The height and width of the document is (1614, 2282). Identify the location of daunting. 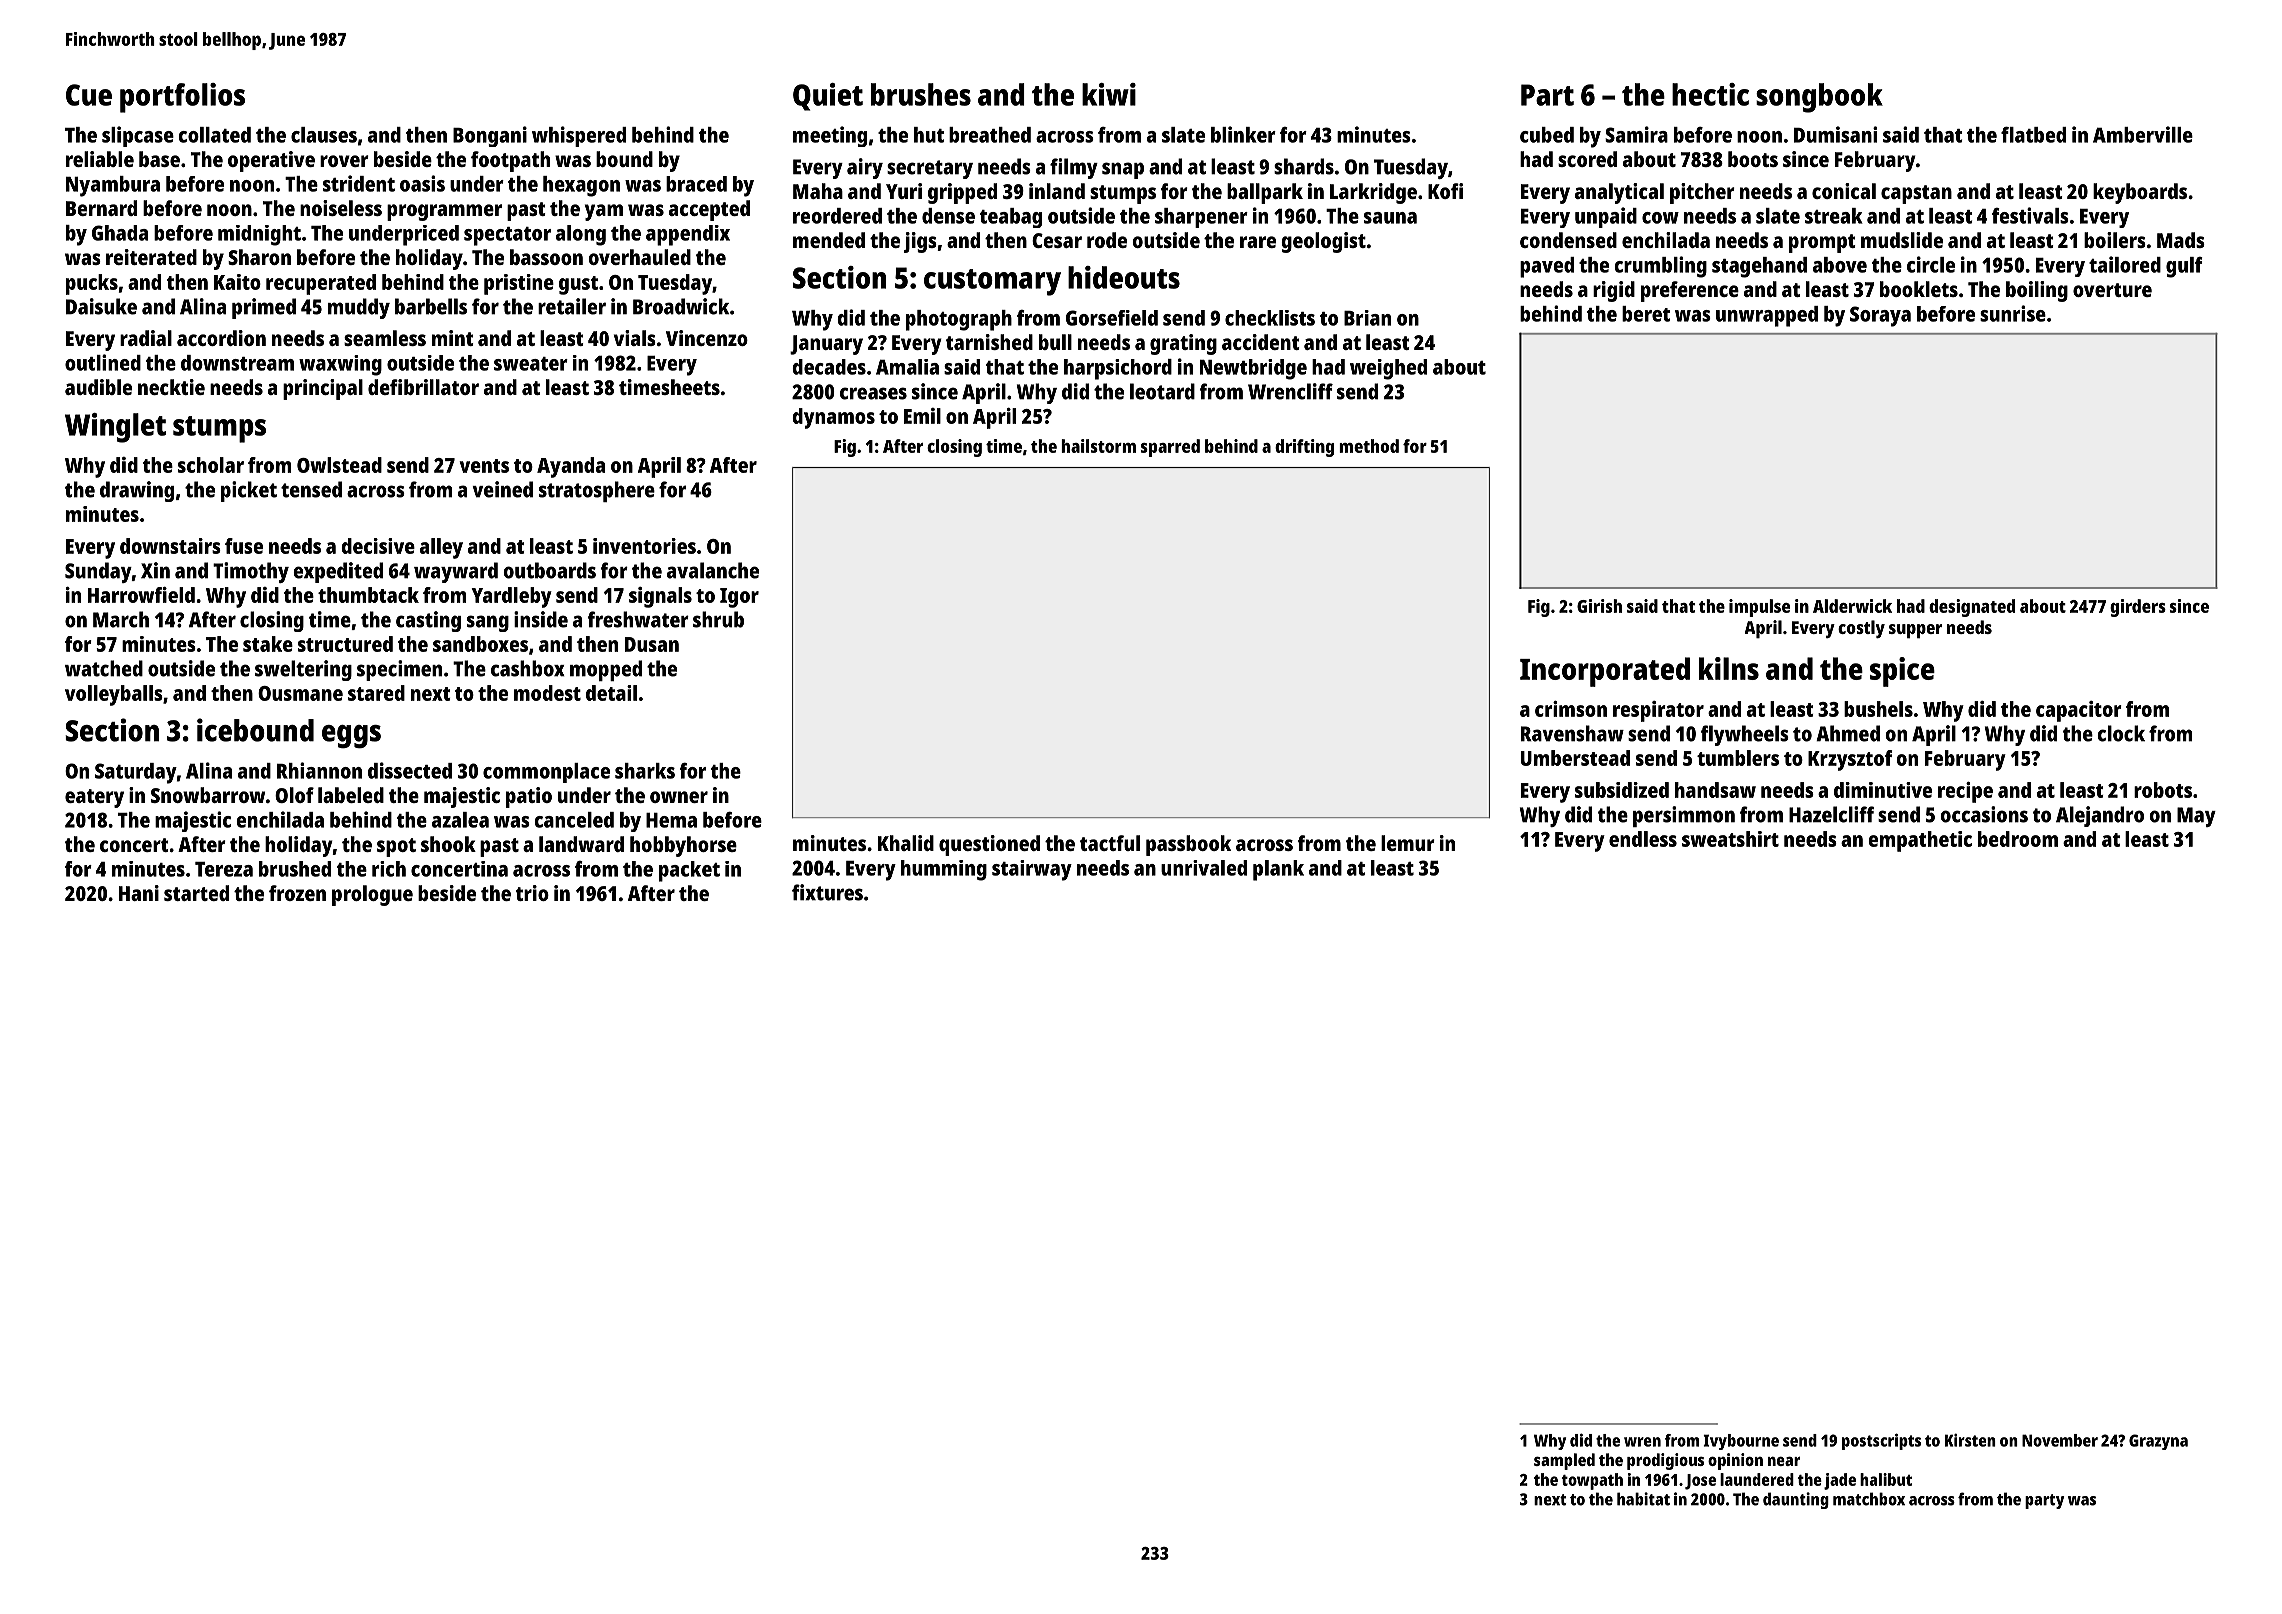
(1796, 1500).
